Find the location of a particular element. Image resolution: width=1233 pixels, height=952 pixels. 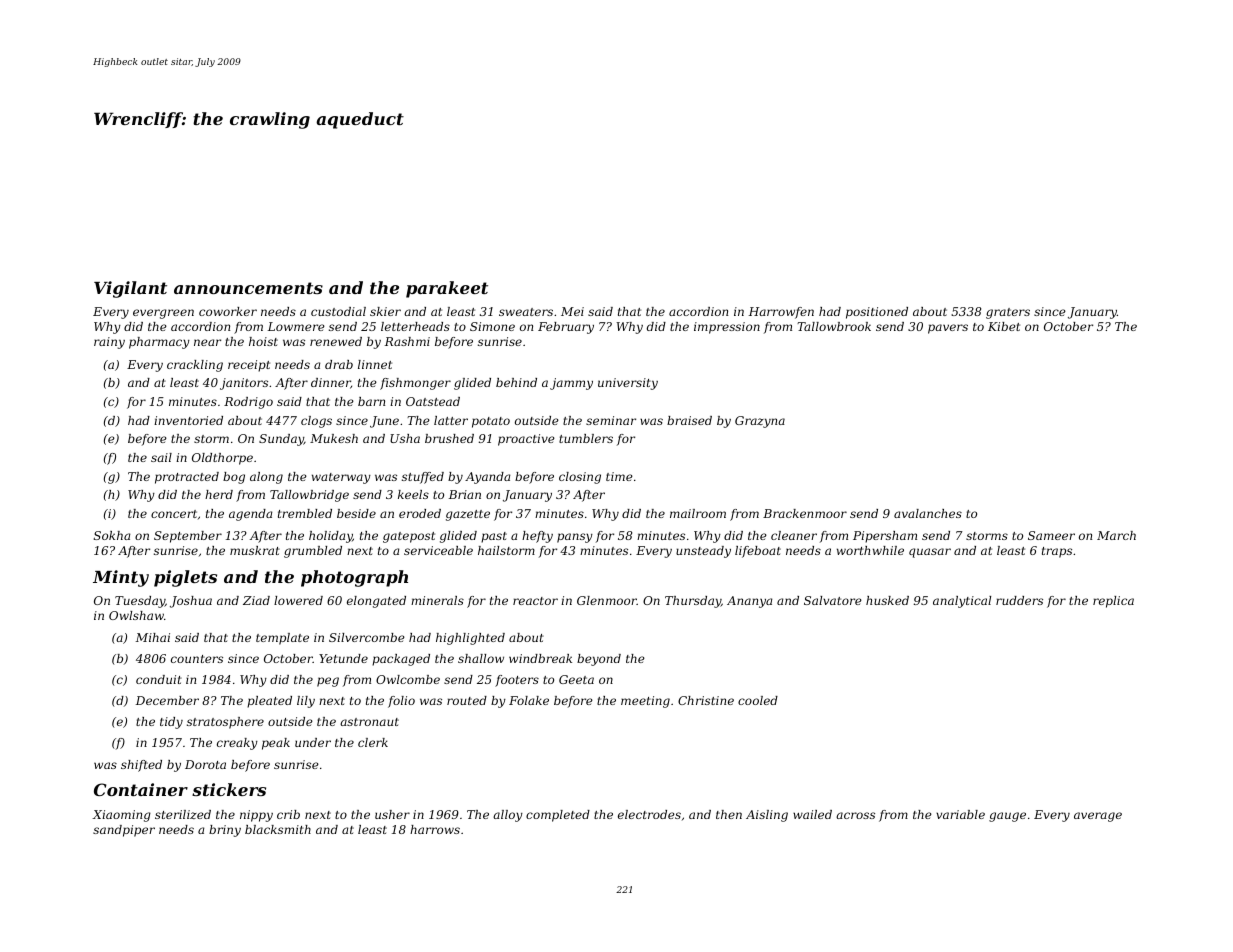

briny is located at coordinates (225, 831).
